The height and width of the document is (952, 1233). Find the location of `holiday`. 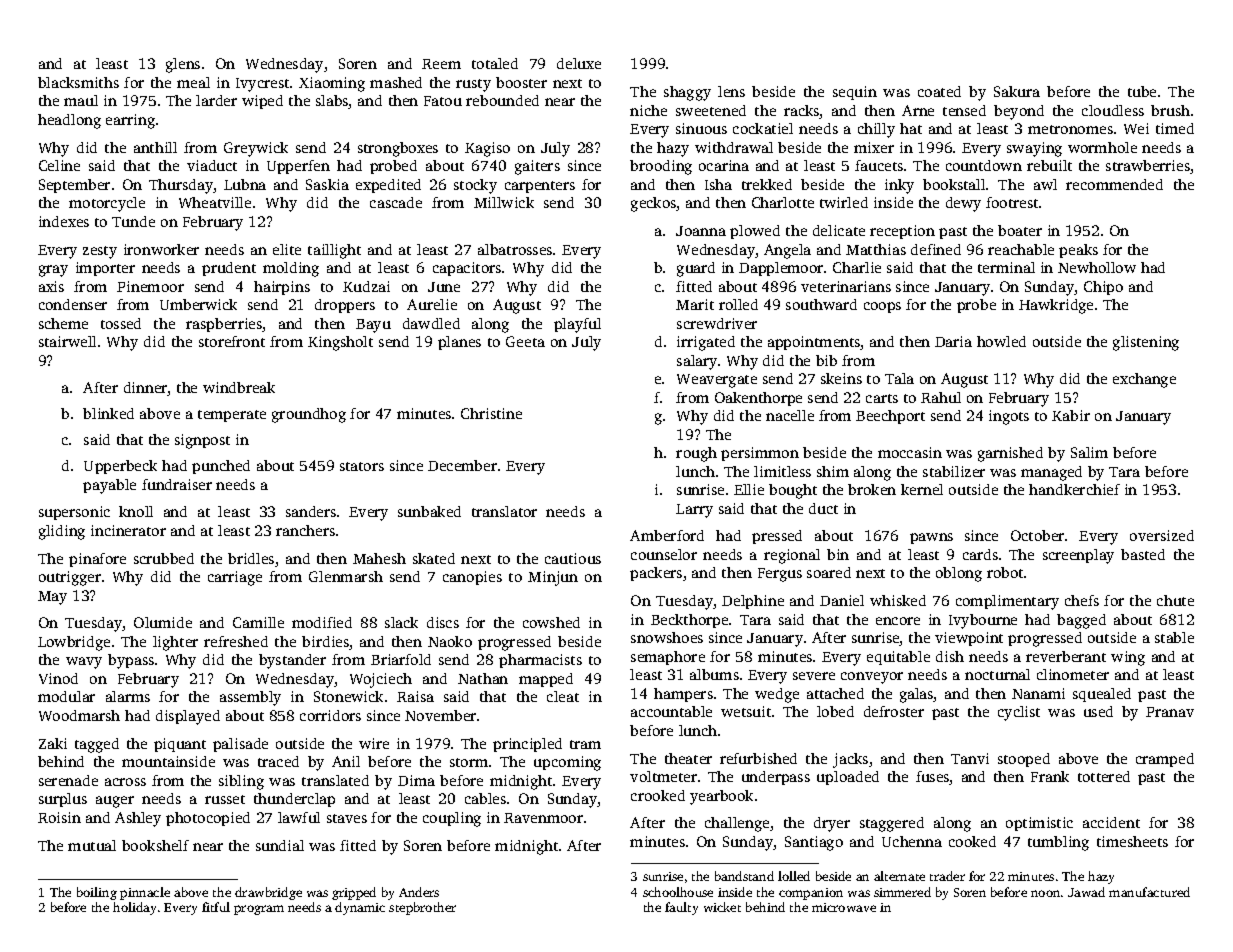

holiday is located at coordinates (134, 908).
